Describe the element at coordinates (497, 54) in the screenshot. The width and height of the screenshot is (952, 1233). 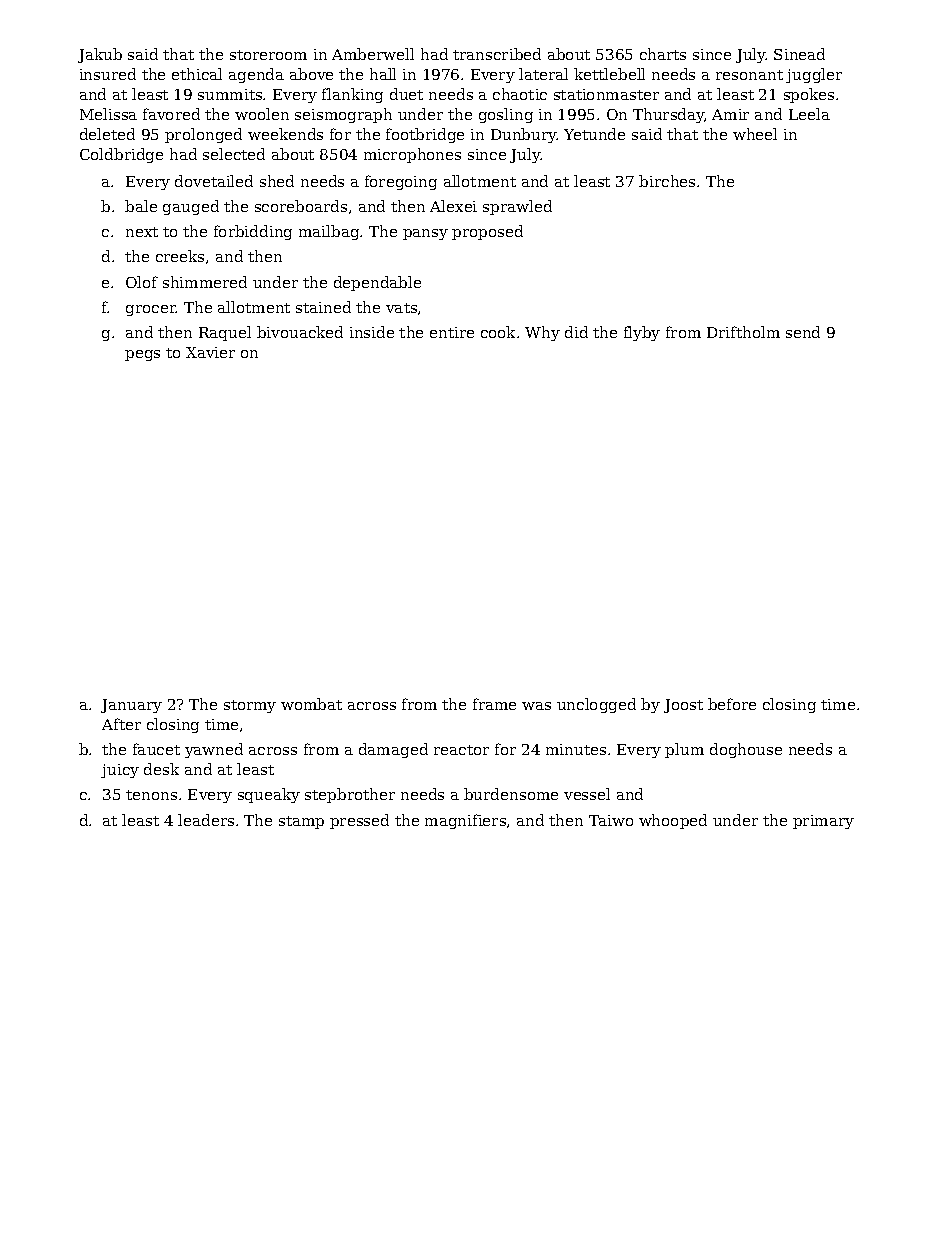
I see `transcribed` at that location.
